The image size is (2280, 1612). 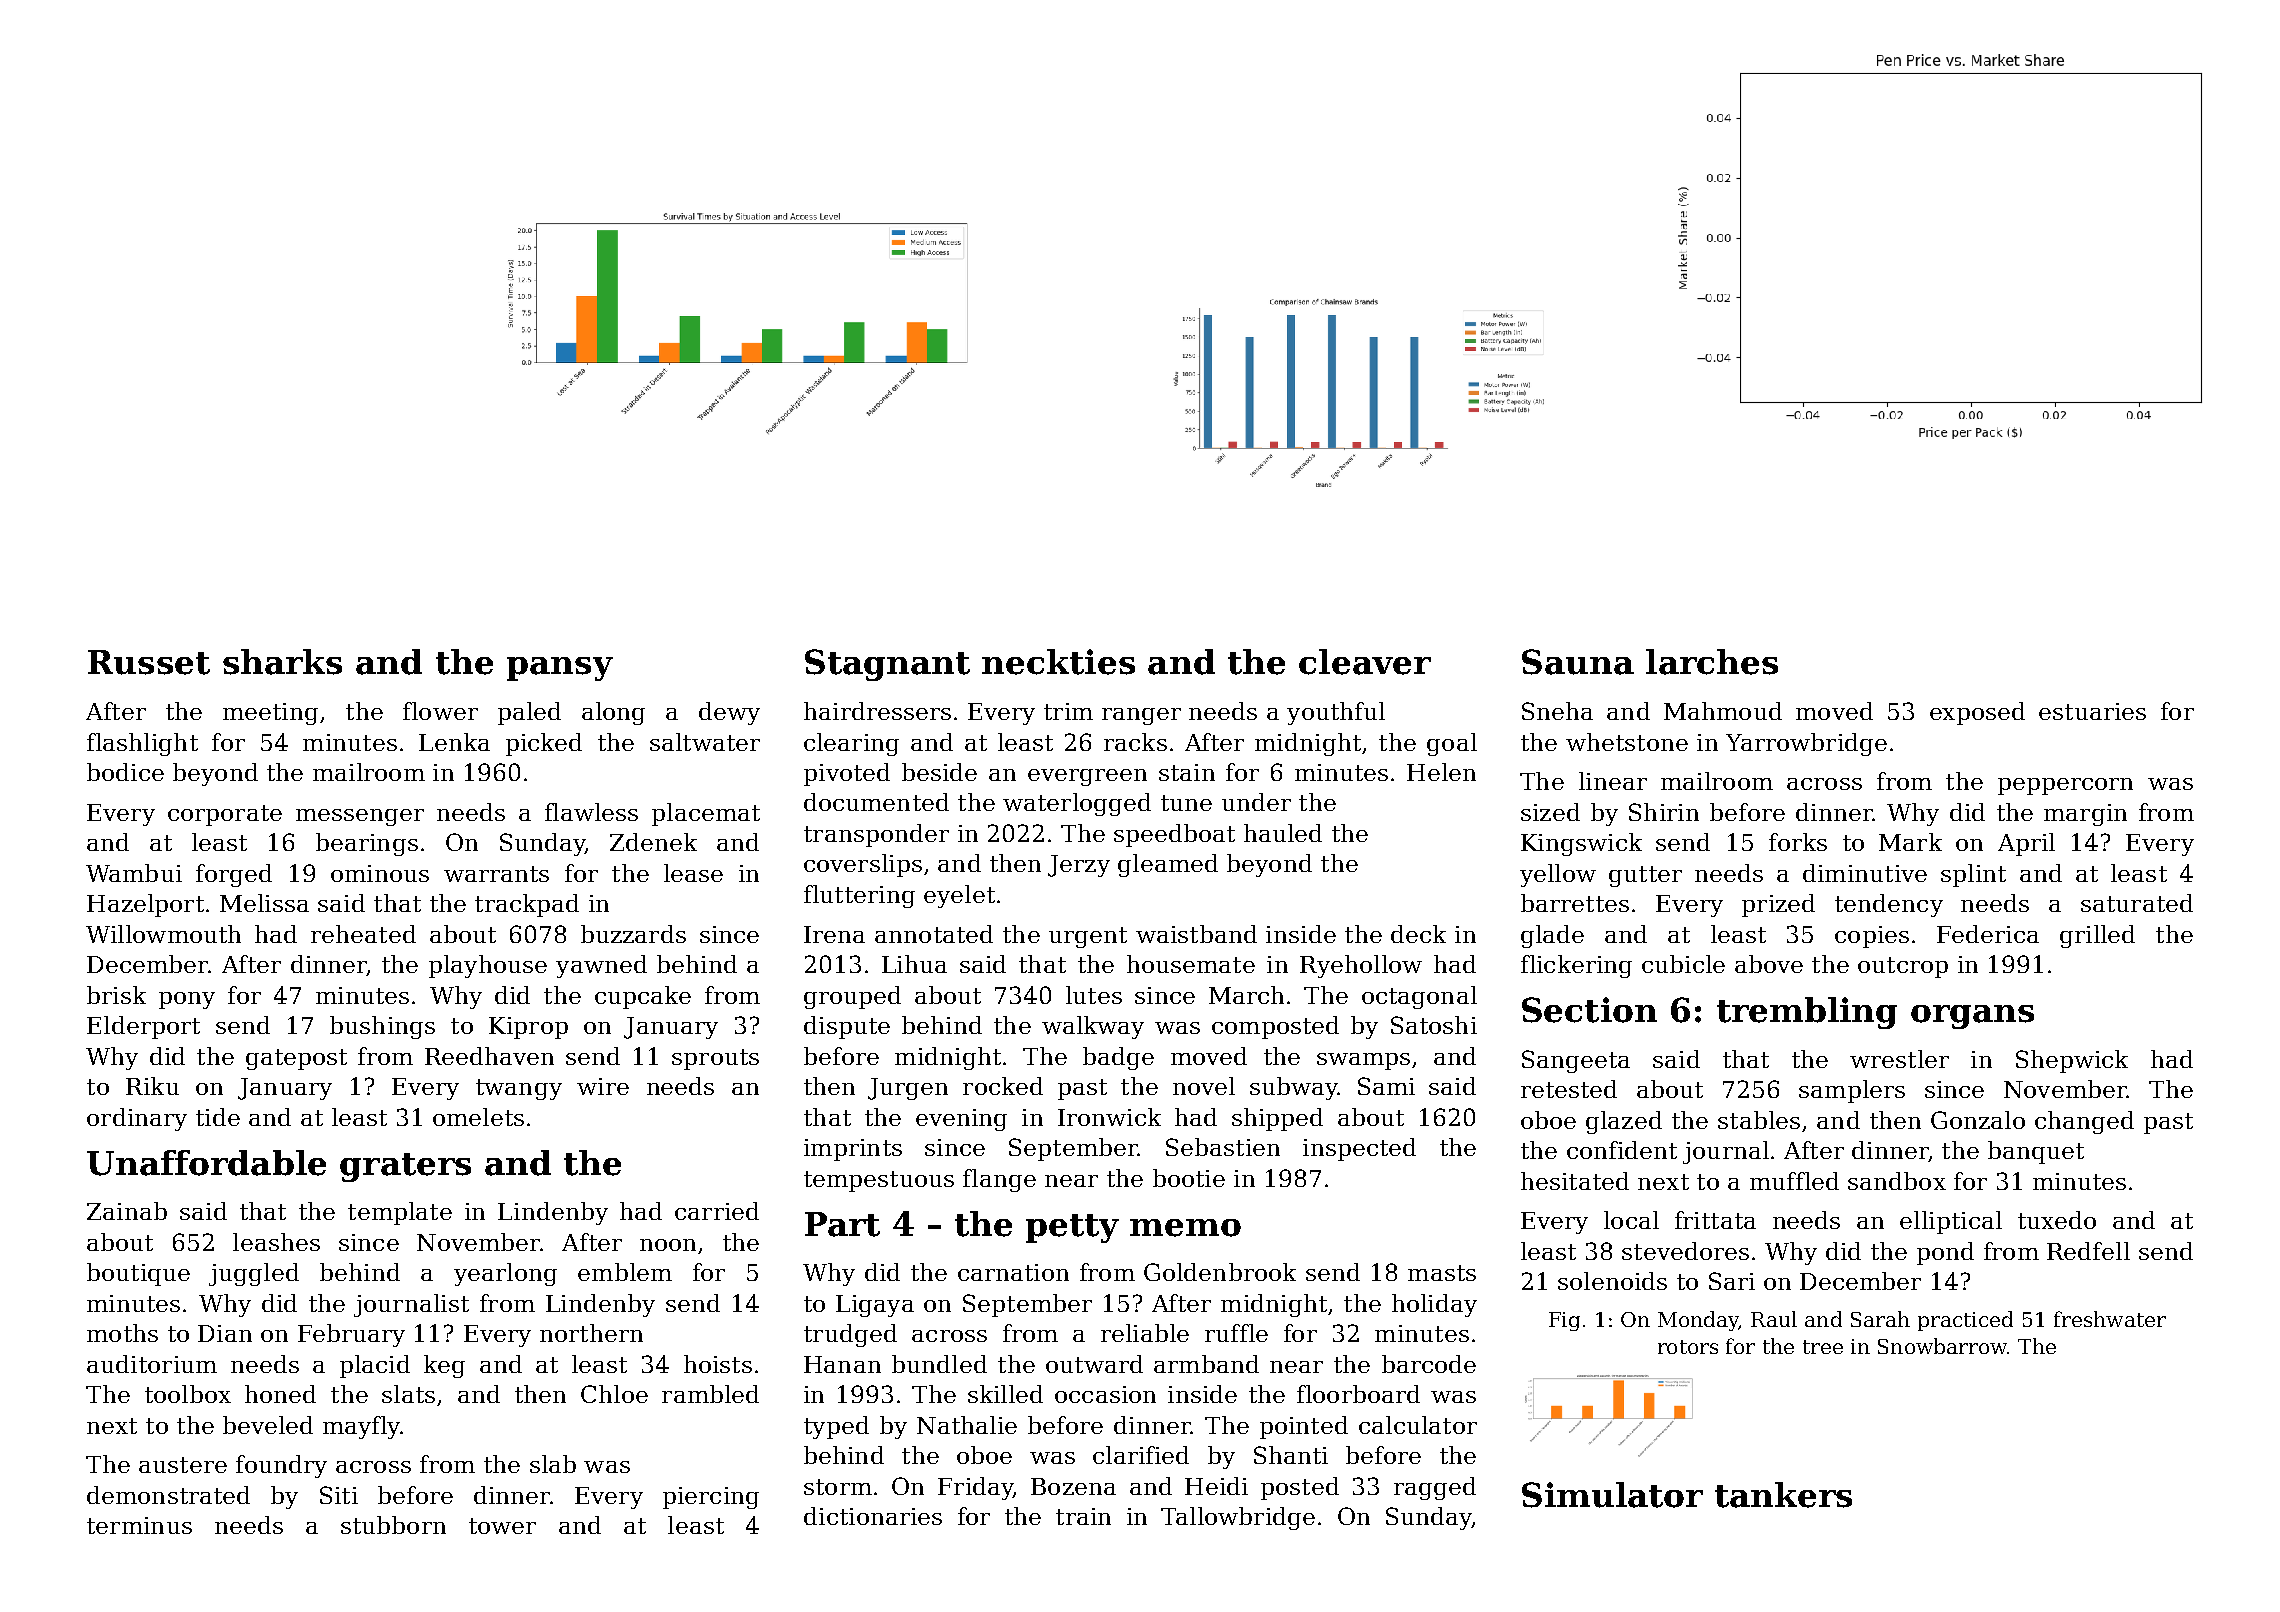 I want to click on sharks, so click(x=282, y=662).
